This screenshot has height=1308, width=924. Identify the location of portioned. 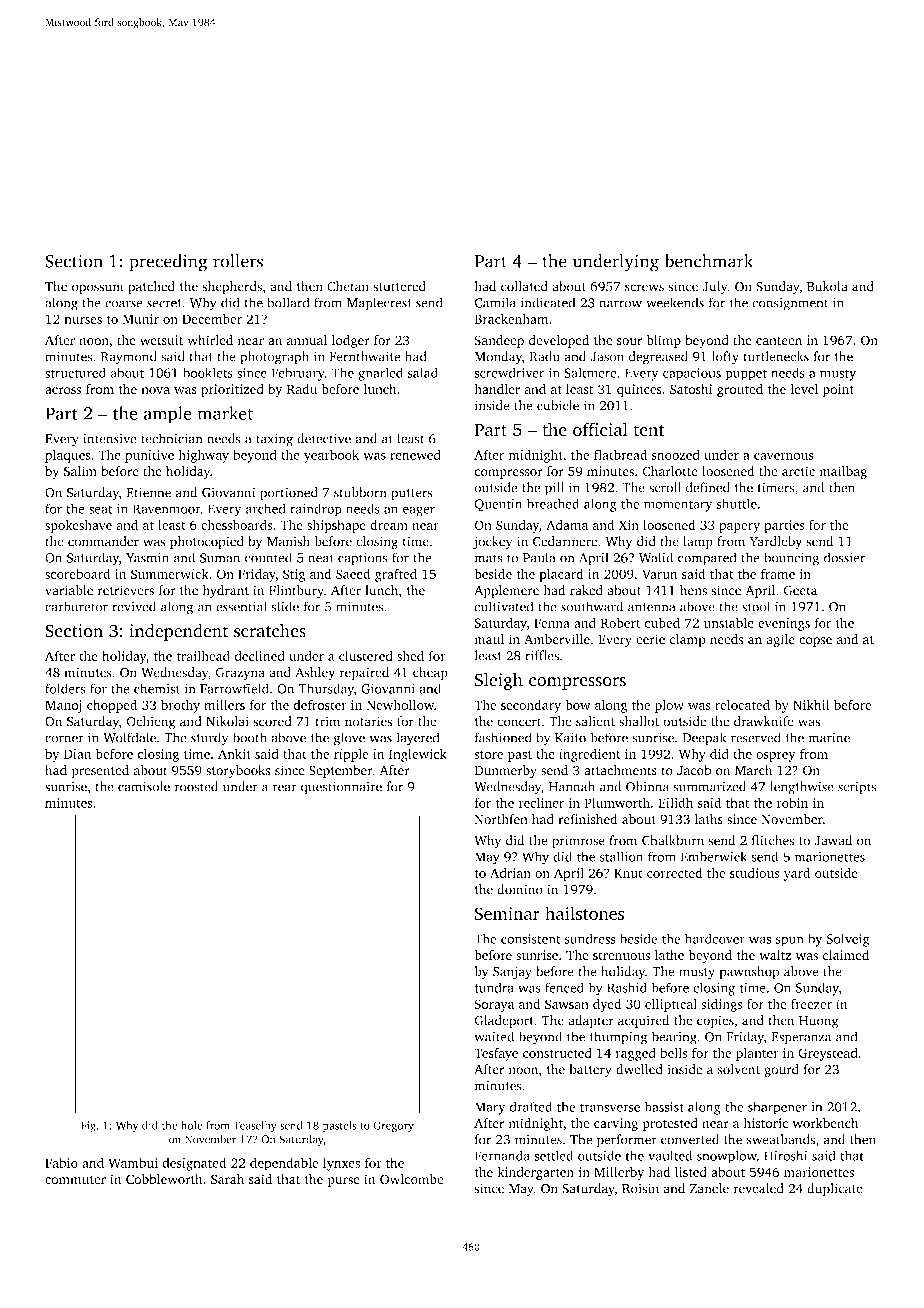
(289, 494).
